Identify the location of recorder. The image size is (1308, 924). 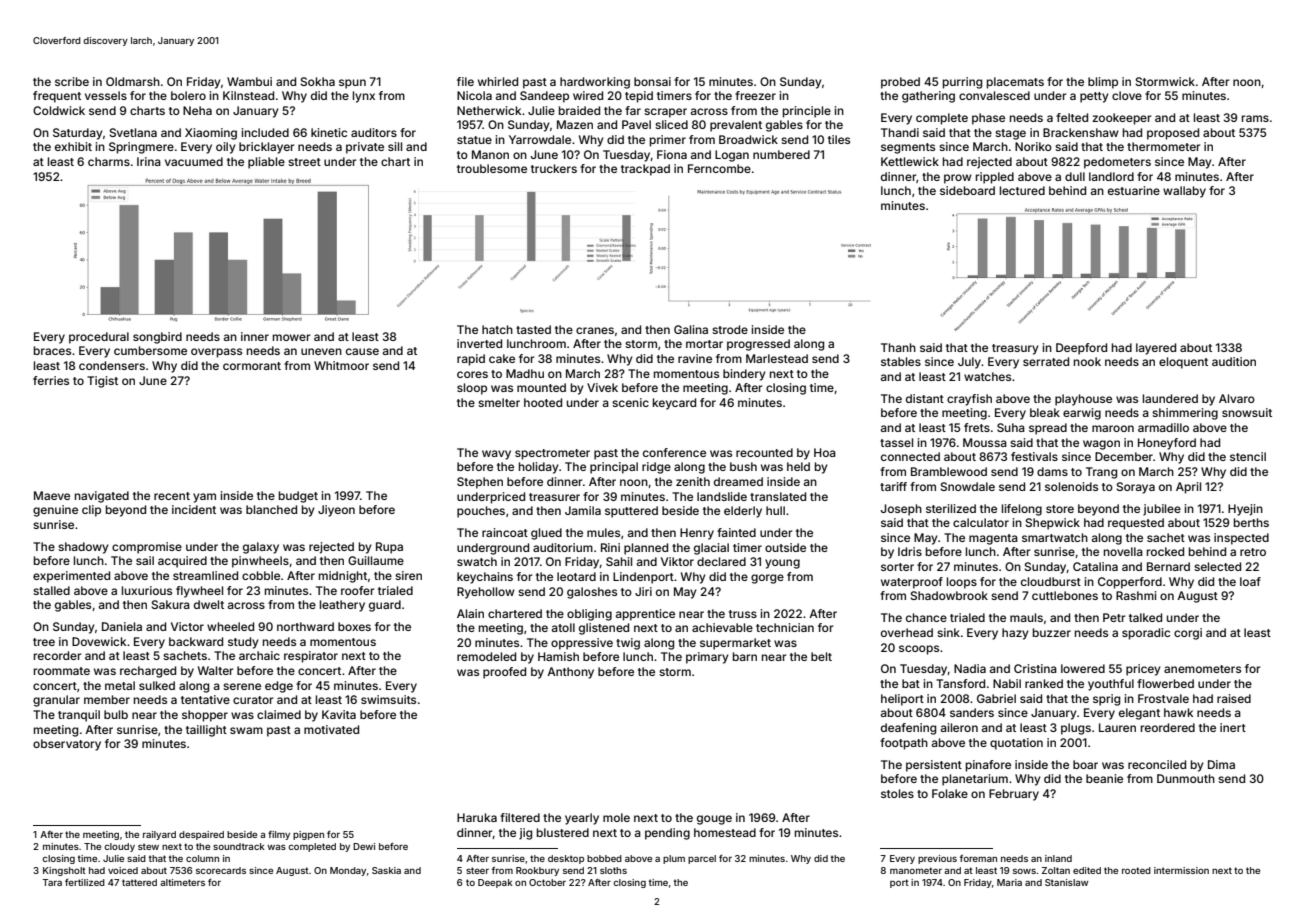
(57, 655).
